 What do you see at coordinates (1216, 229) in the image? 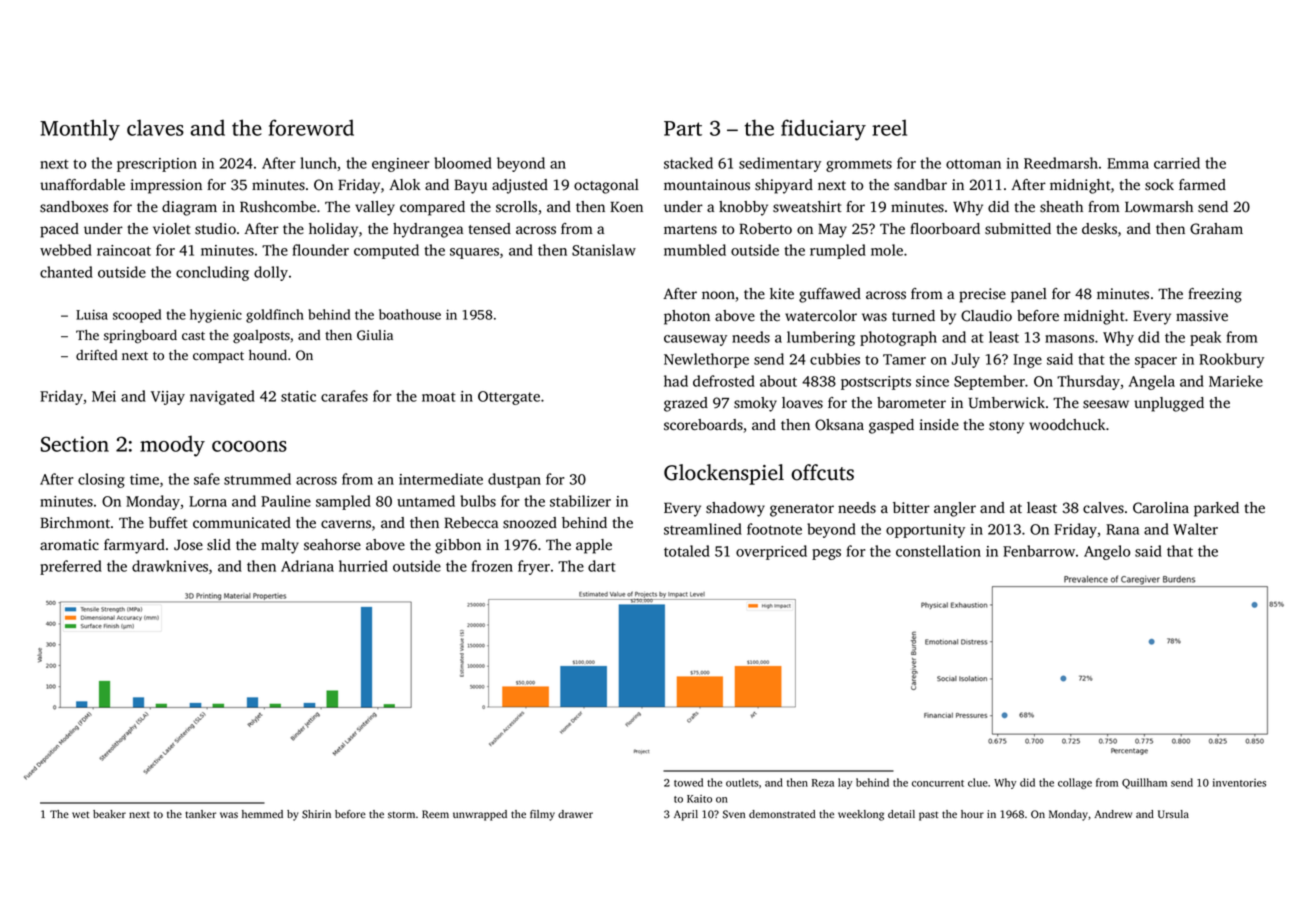
I see `Graham` at bounding box center [1216, 229].
